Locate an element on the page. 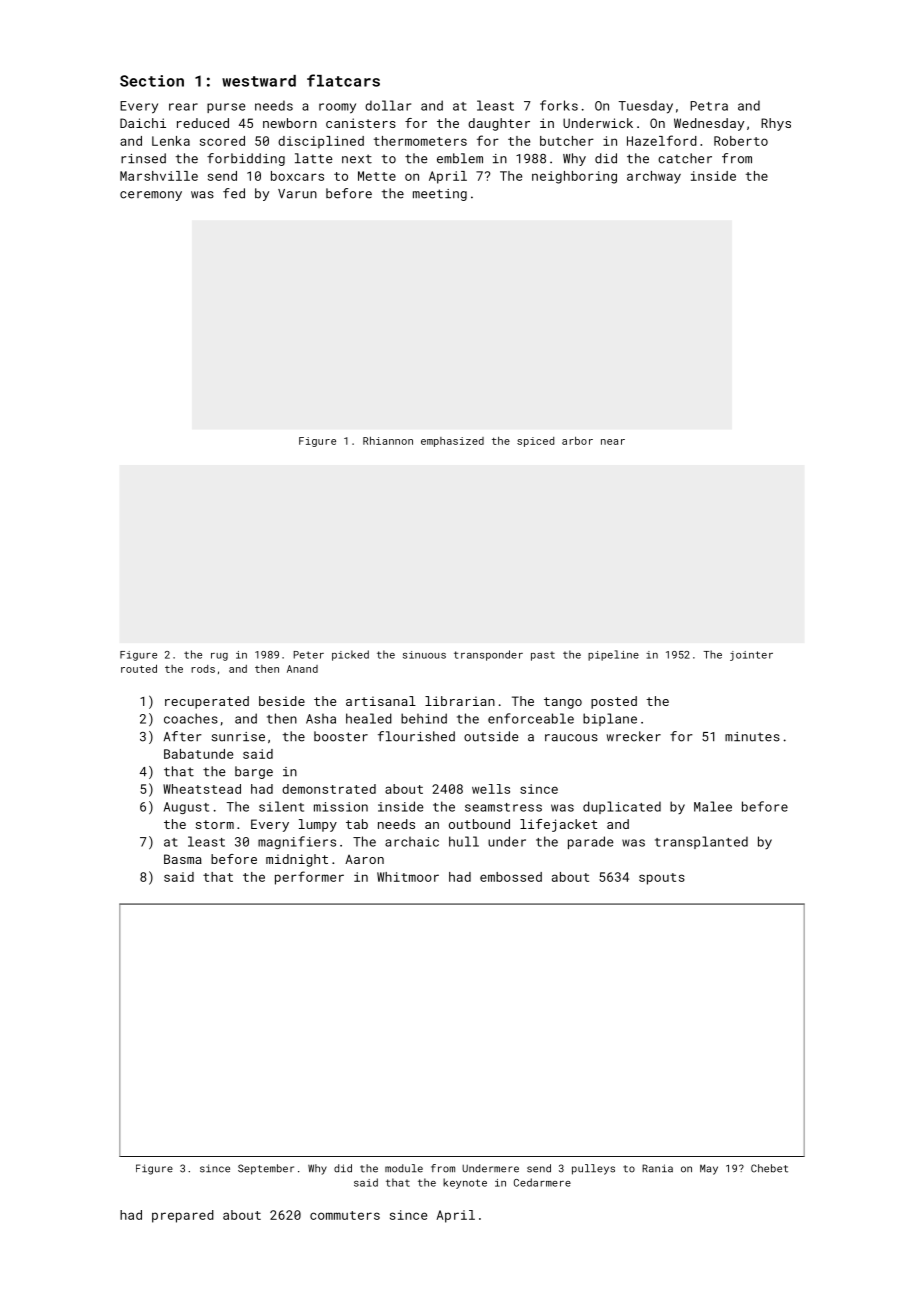 The height and width of the document is (1308, 924). Cedarmere is located at coordinates (542, 1182).
